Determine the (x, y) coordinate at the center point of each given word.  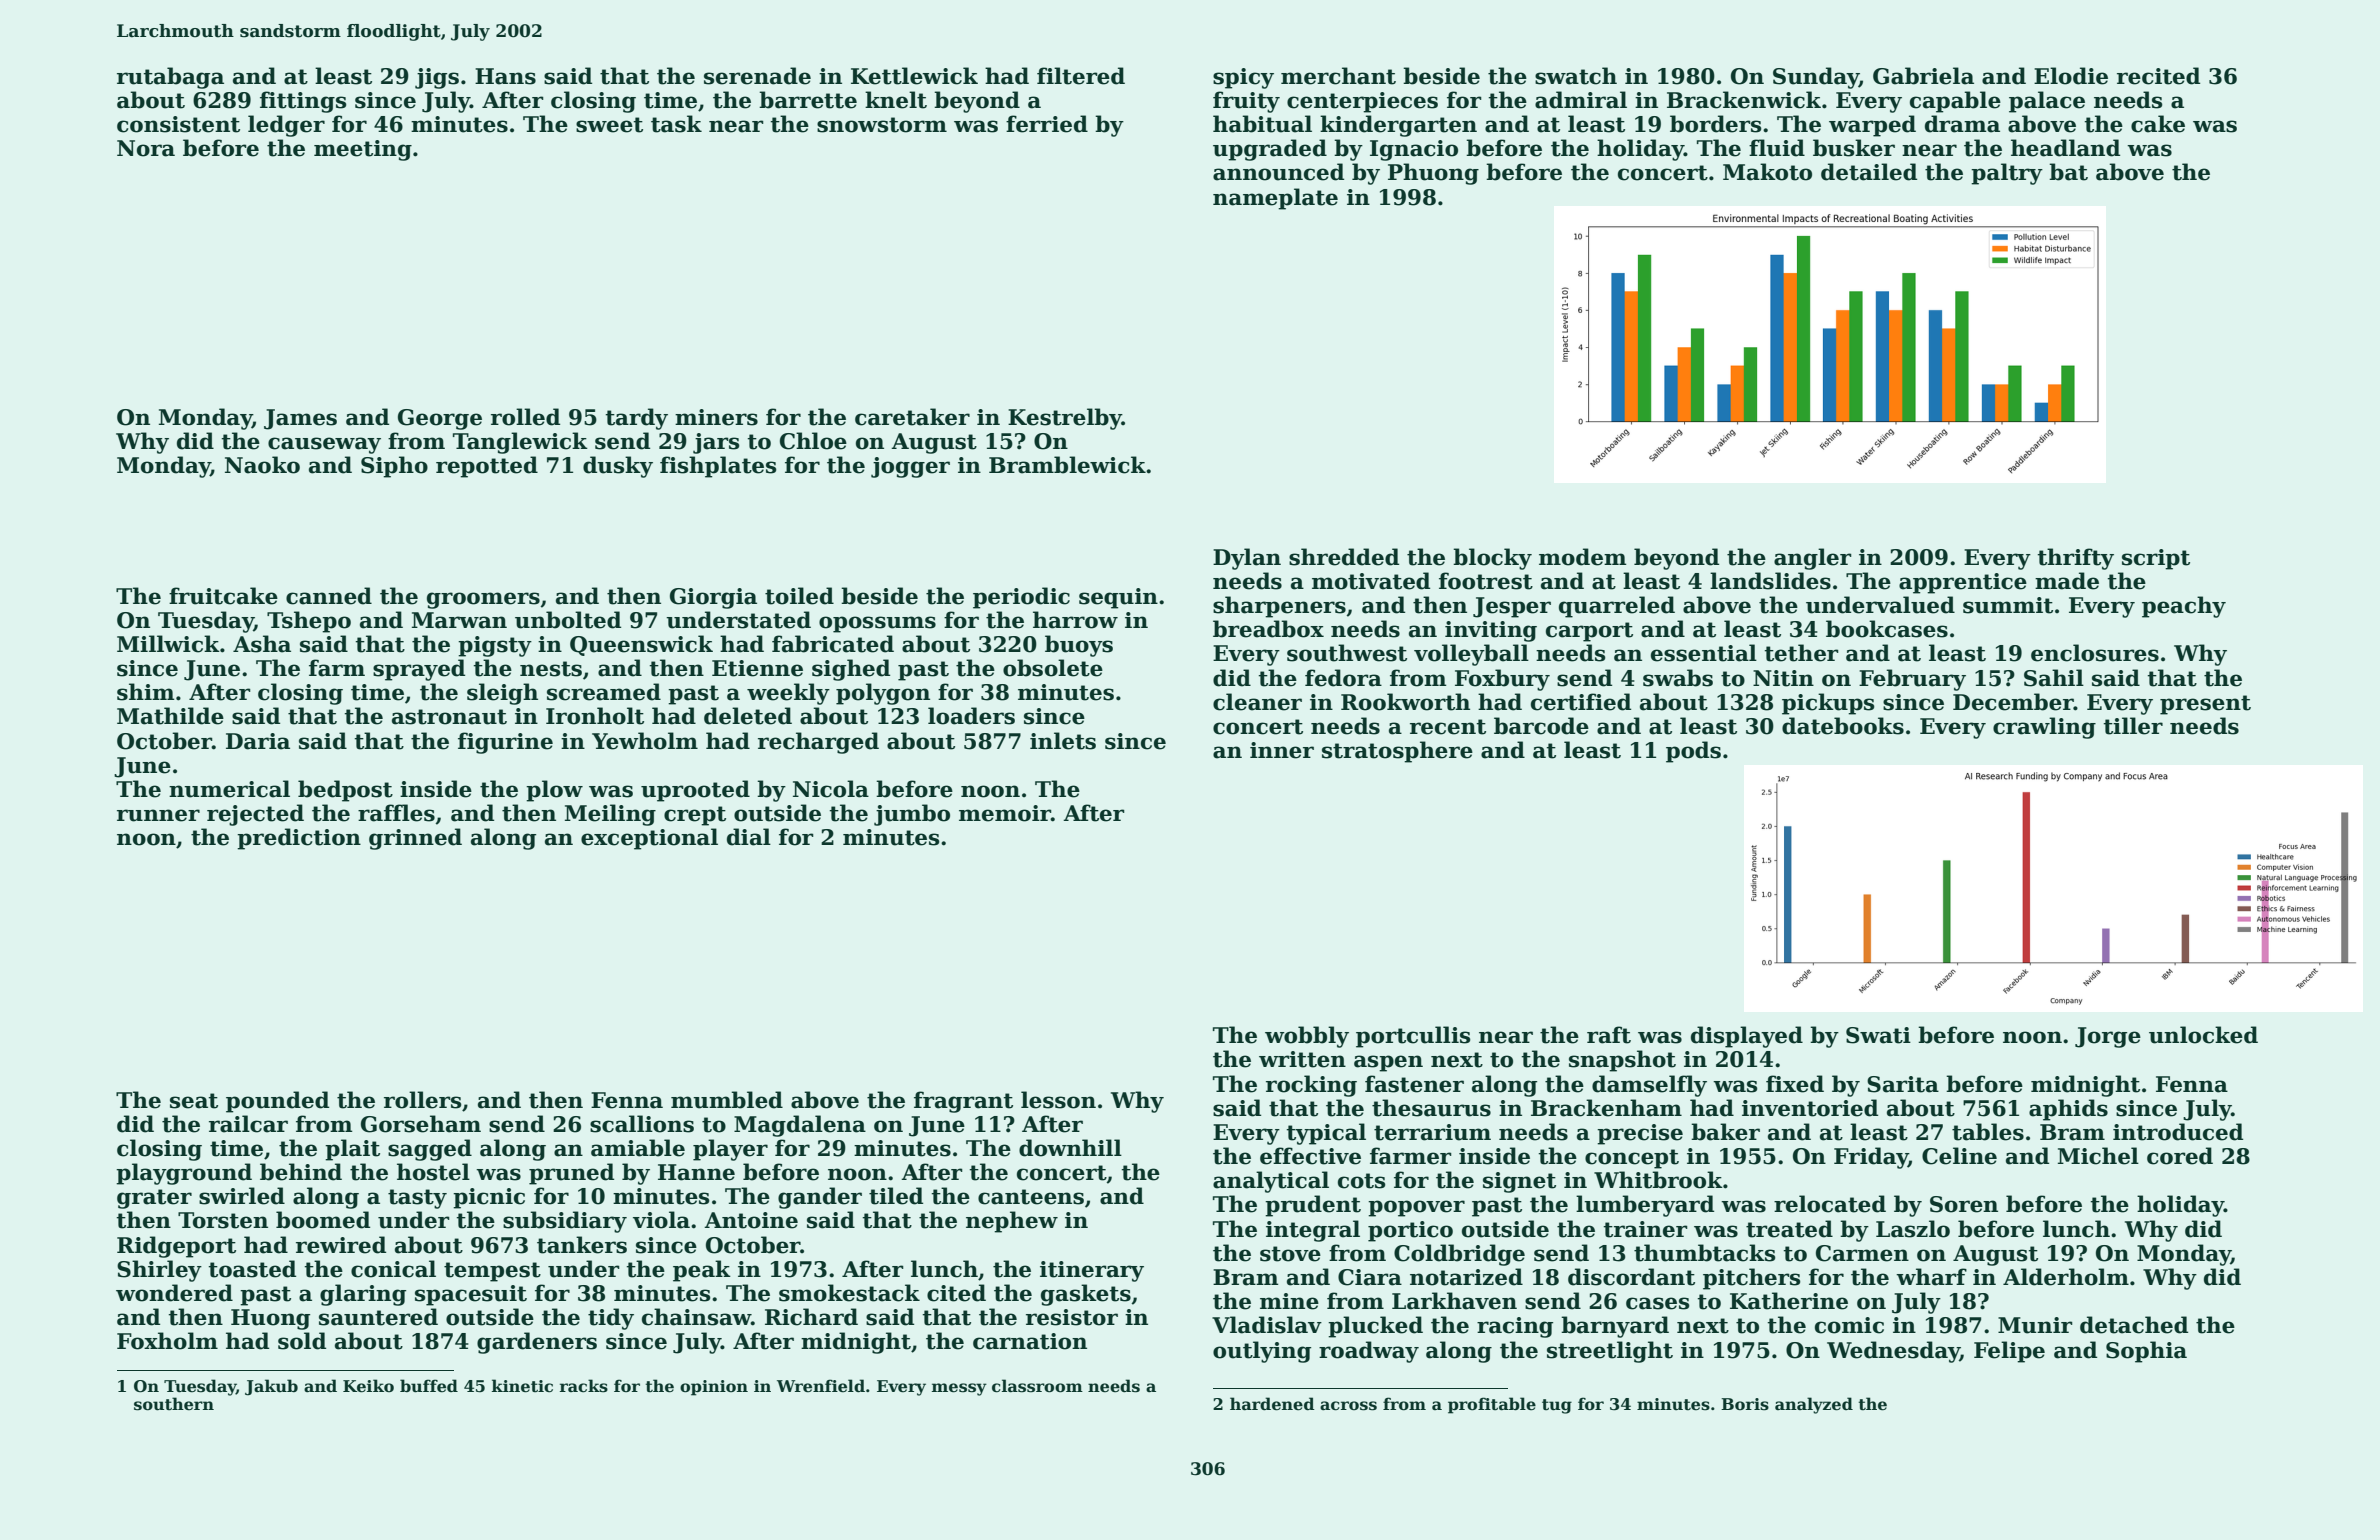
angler (1813, 559)
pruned (571, 1174)
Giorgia (713, 598)
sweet (609, 125)
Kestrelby (1065, 419)
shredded (1344, 557)
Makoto (1767, 172)
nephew (1012, 1222)
